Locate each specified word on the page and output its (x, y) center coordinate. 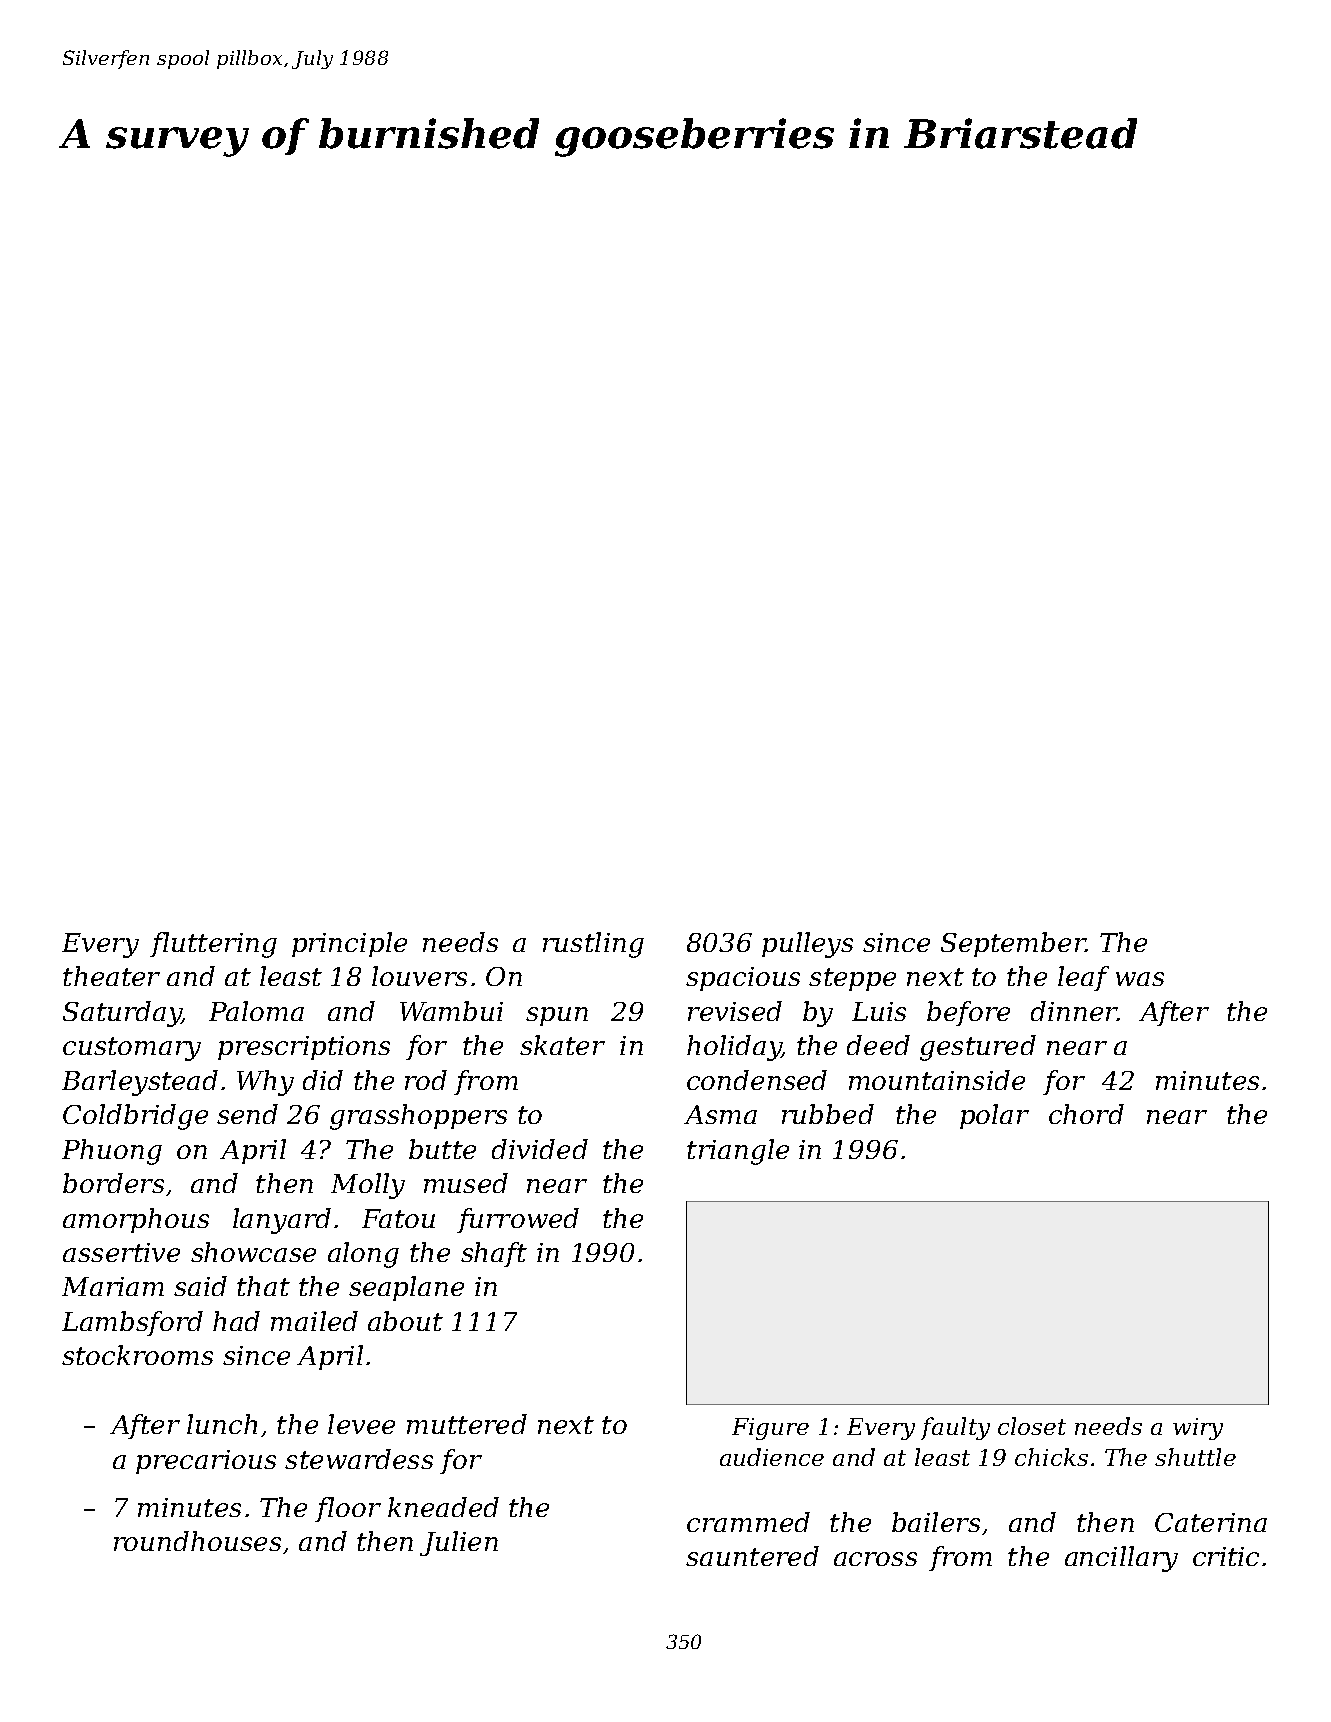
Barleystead (140, 1083)
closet (1032, 1426)
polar (994, 1116)
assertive (121, 1252)
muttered (467, 1424)
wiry (1198, 1429)
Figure (770, 1429)
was (1140, 979)
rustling (593, 945)
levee (361, 1424)
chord (1086, 1114)
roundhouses (197, 1541)
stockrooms (137, 1355)
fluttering (213, 945)
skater (562, 1045)
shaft (494, 1254)
